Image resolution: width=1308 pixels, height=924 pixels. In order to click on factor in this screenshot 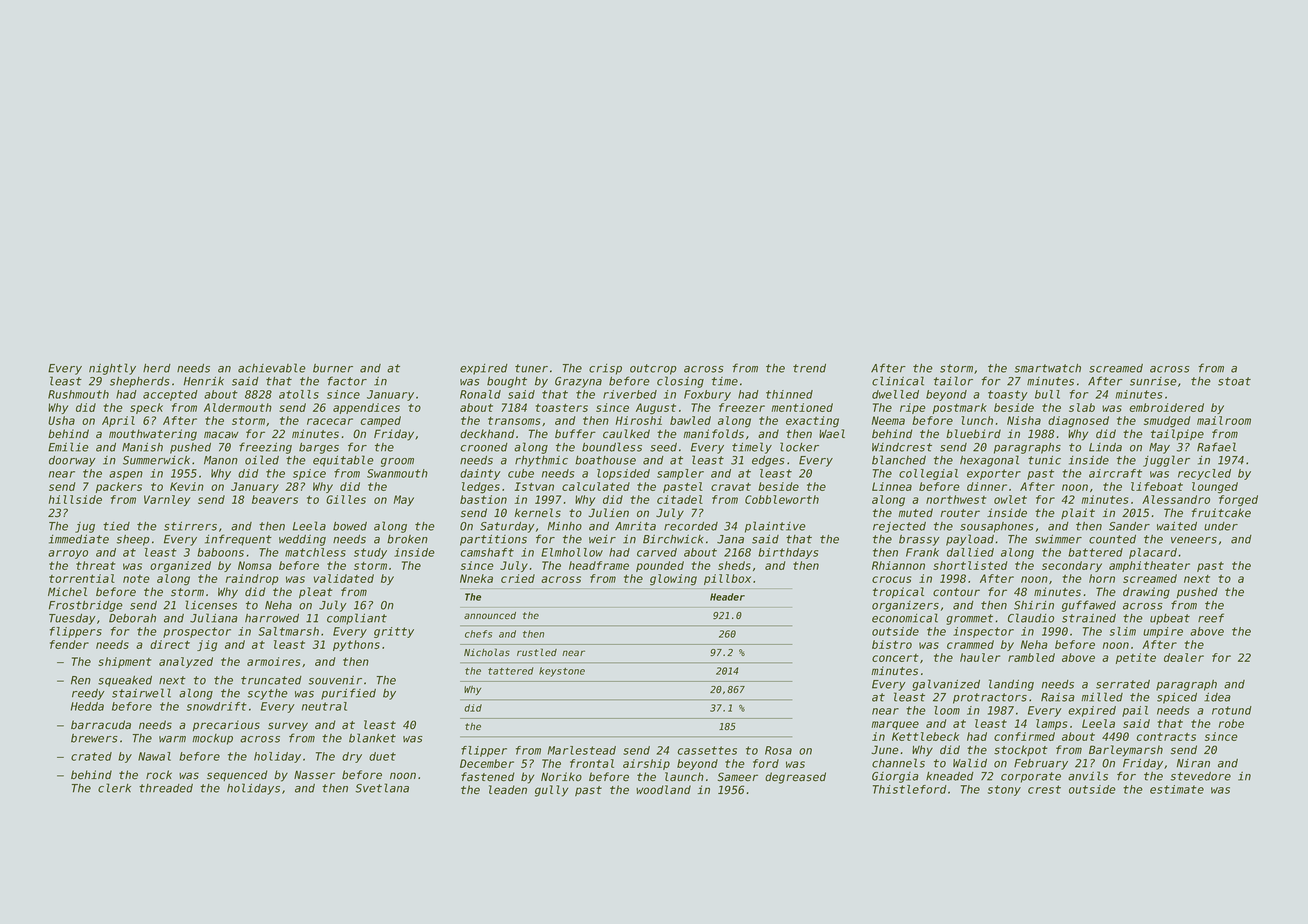, I will do `click(347, 381)`.
